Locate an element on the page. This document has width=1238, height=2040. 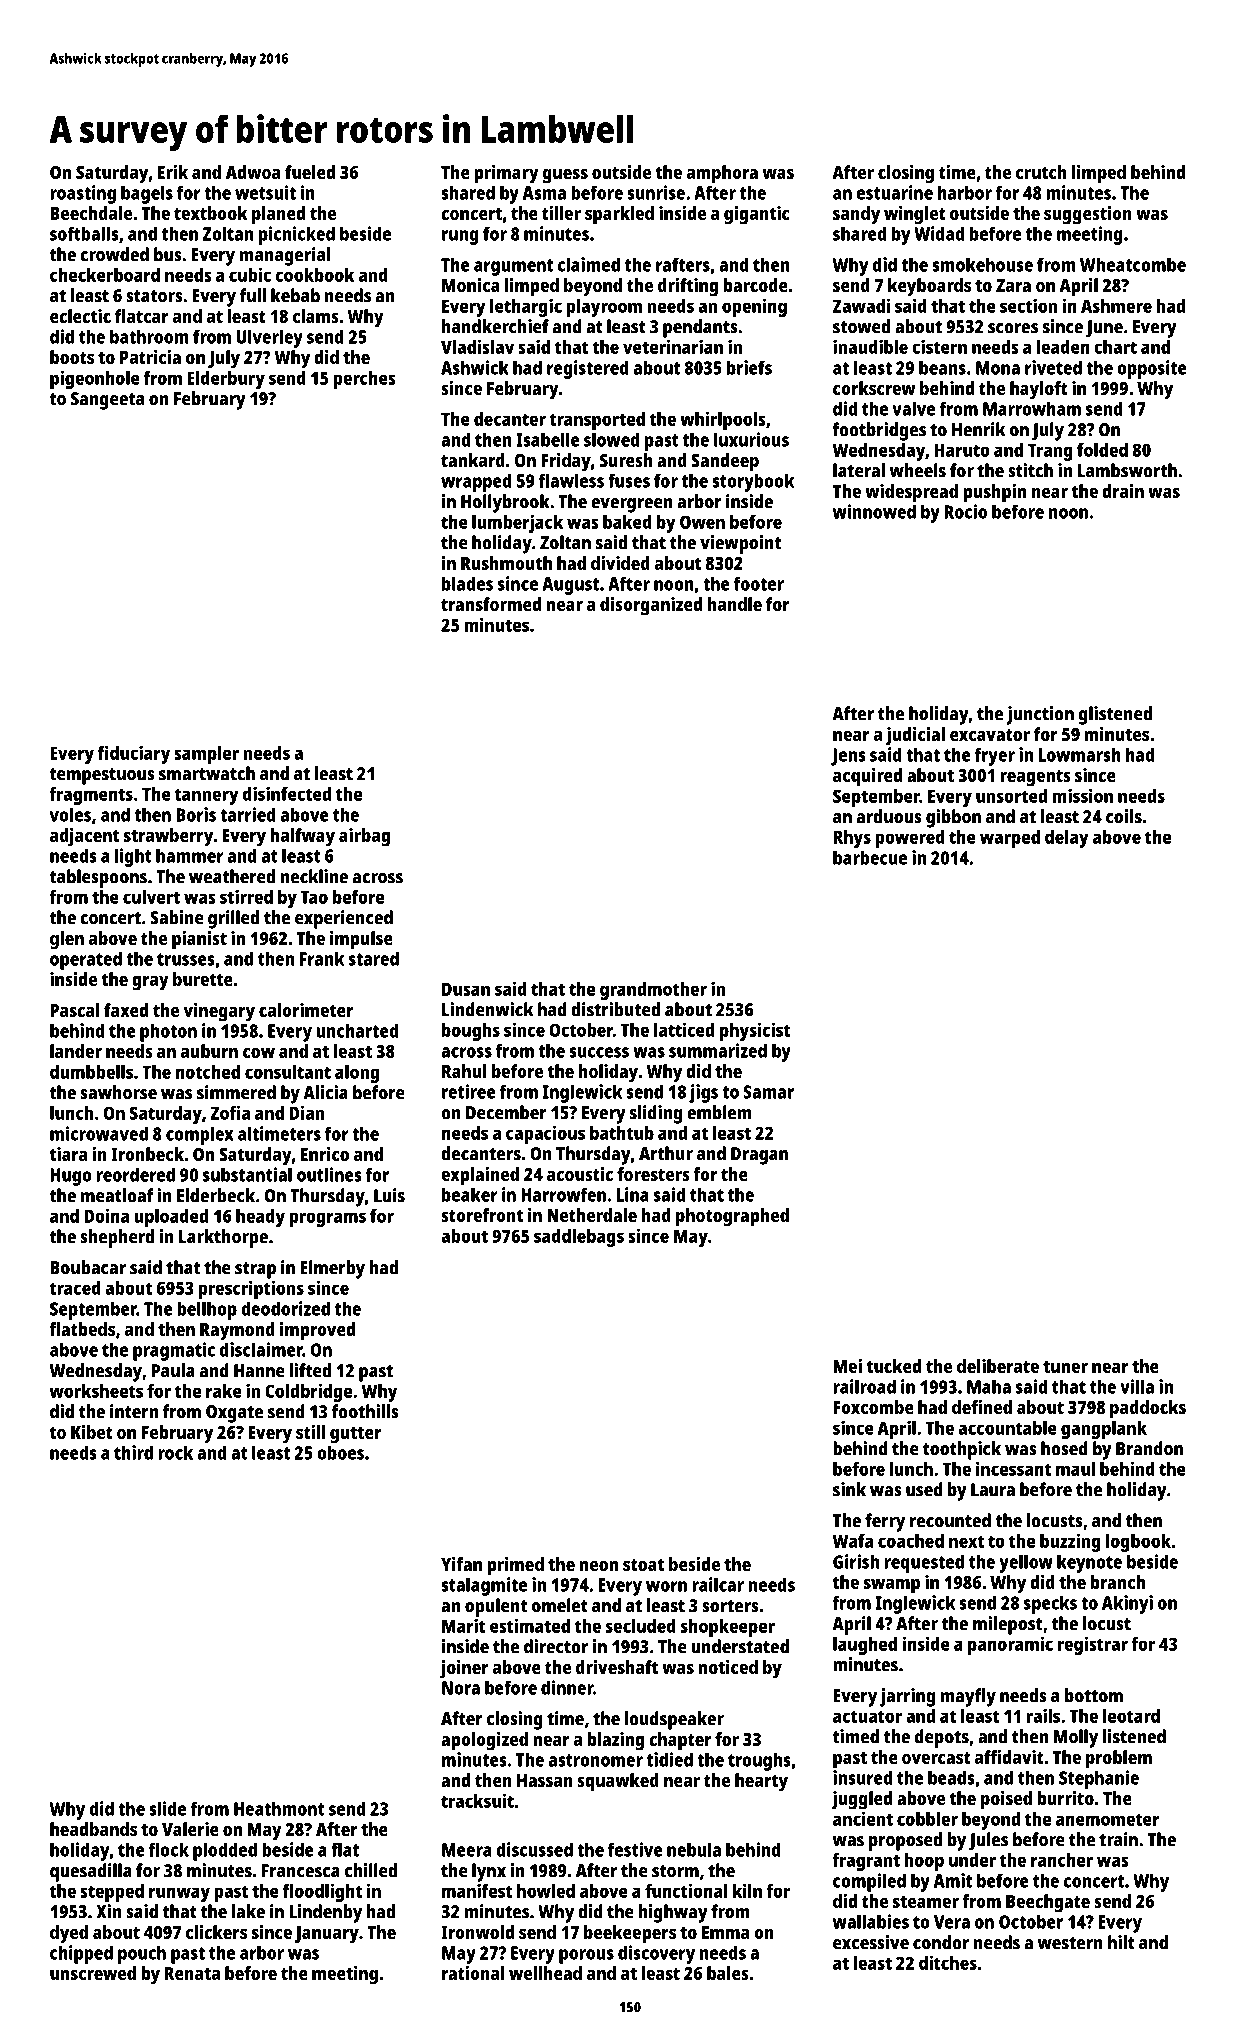
crutch is located at coordinates (1041, 172).
